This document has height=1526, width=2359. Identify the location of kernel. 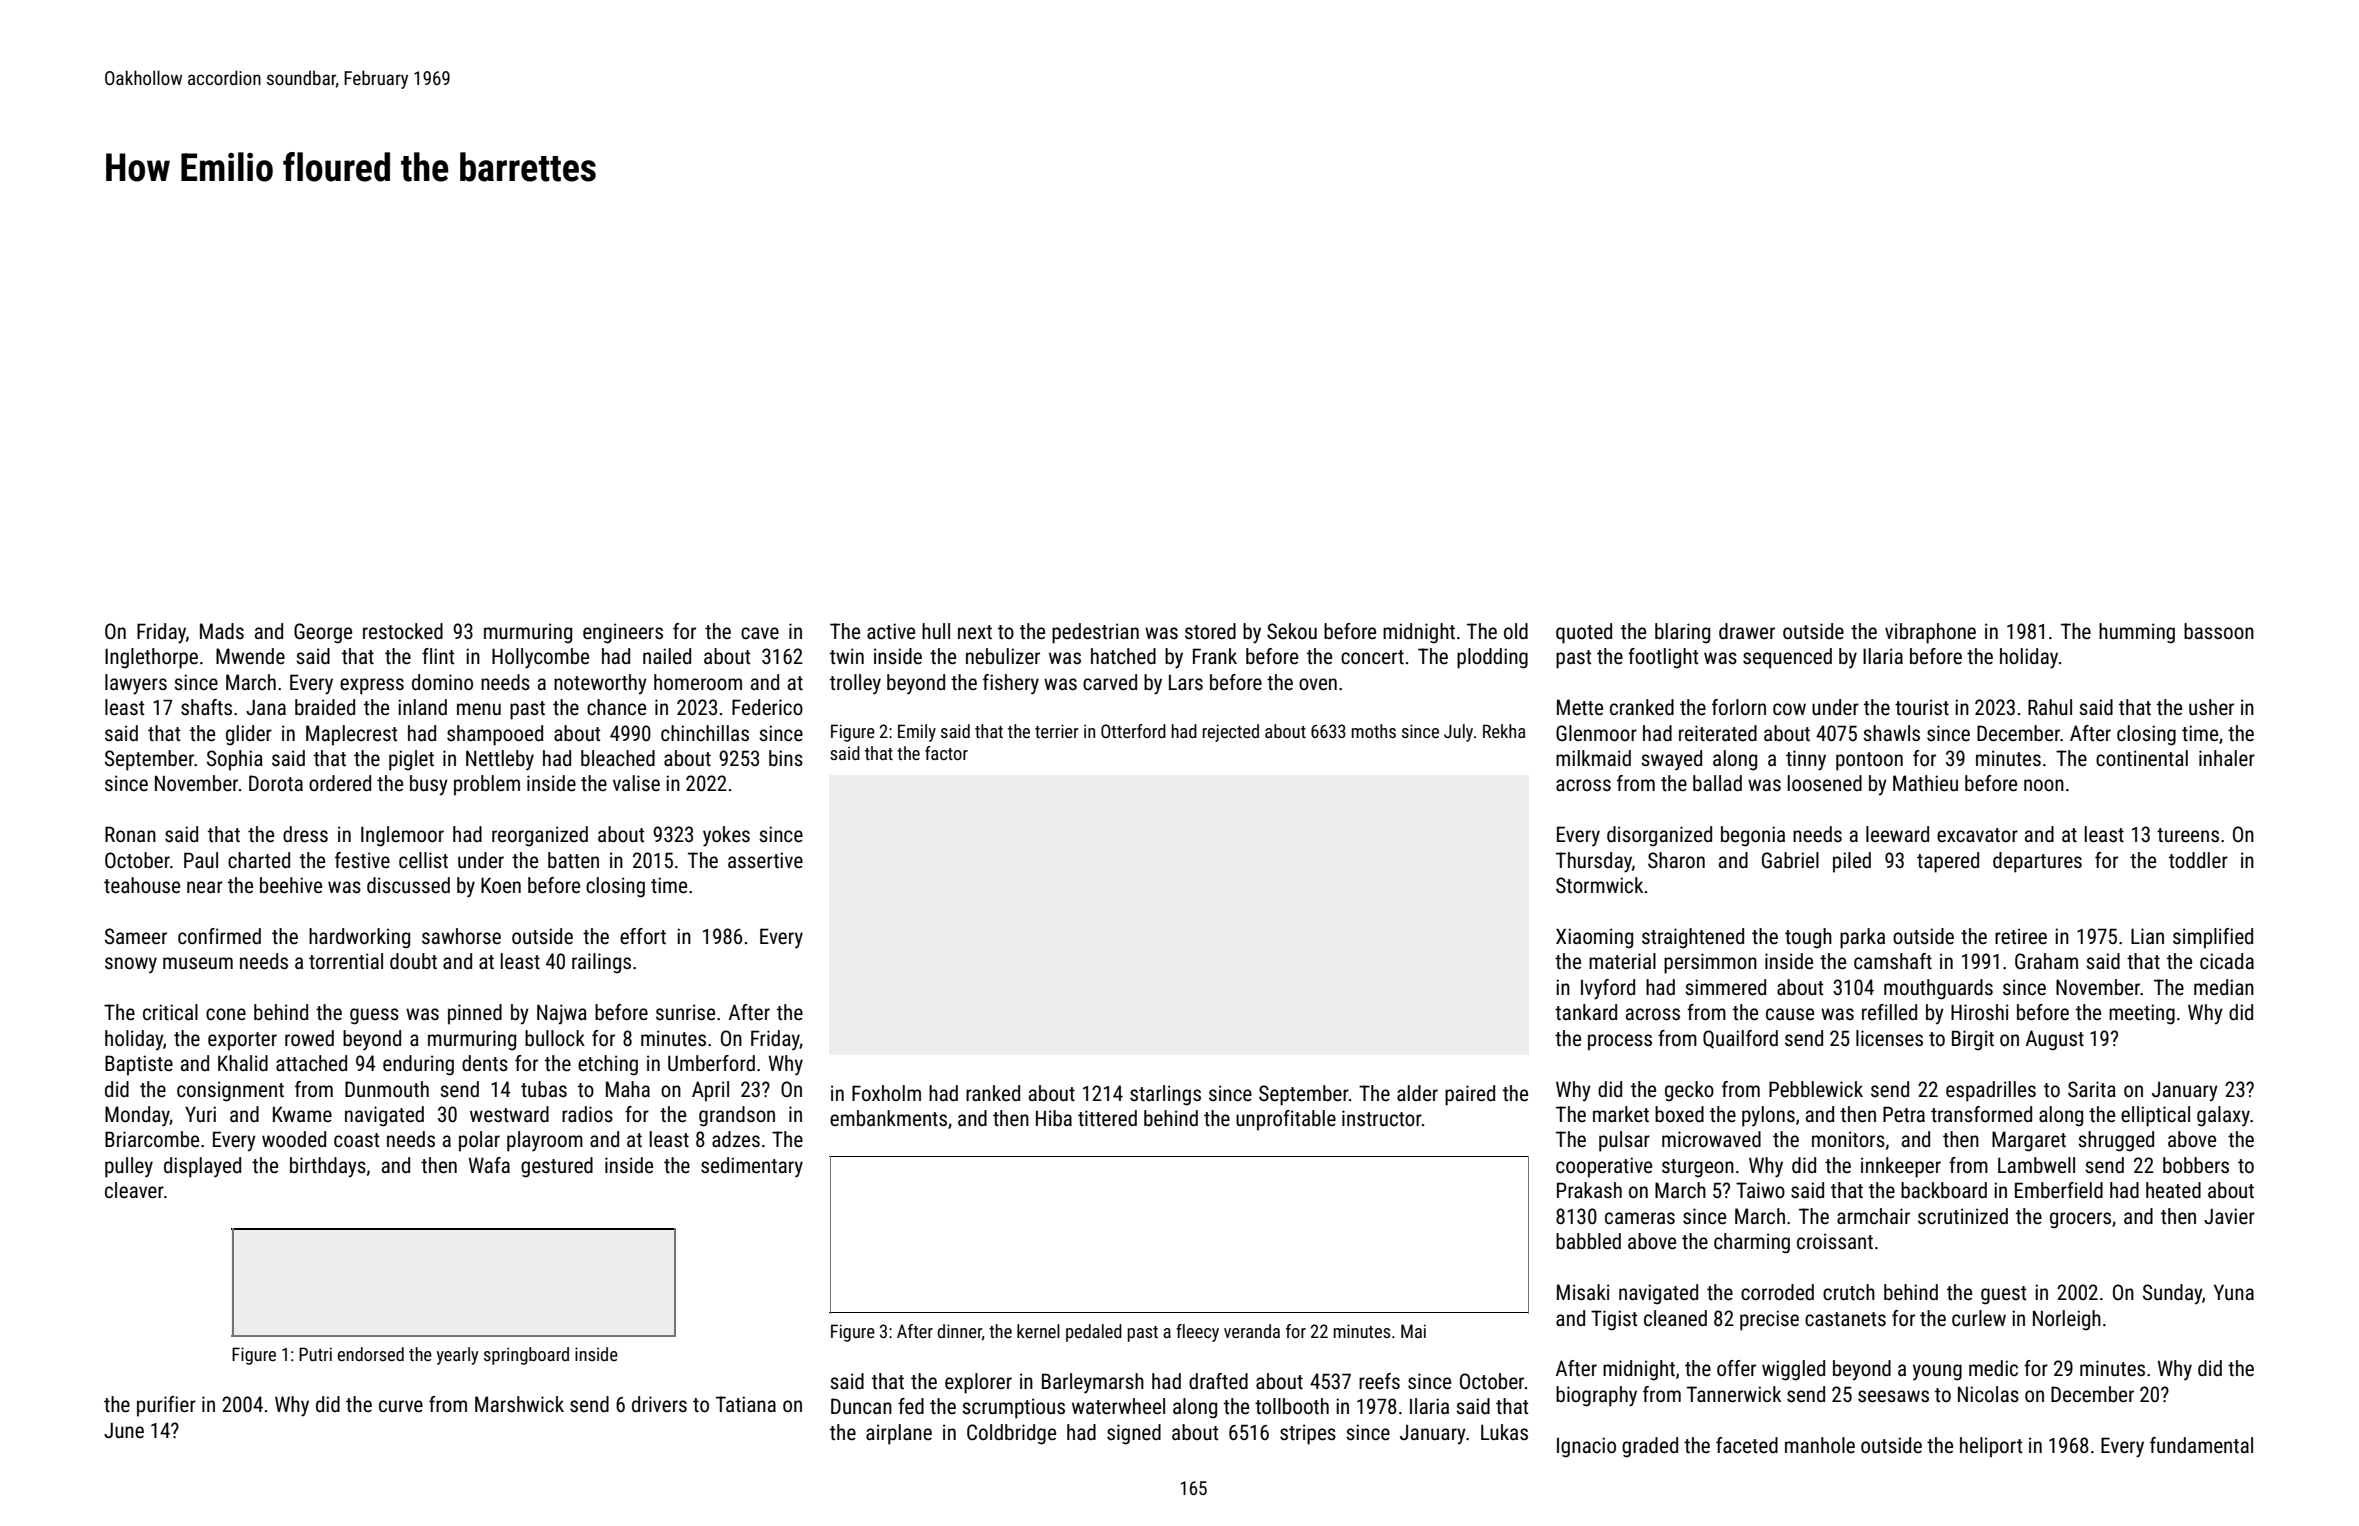
(1038, 1331).
